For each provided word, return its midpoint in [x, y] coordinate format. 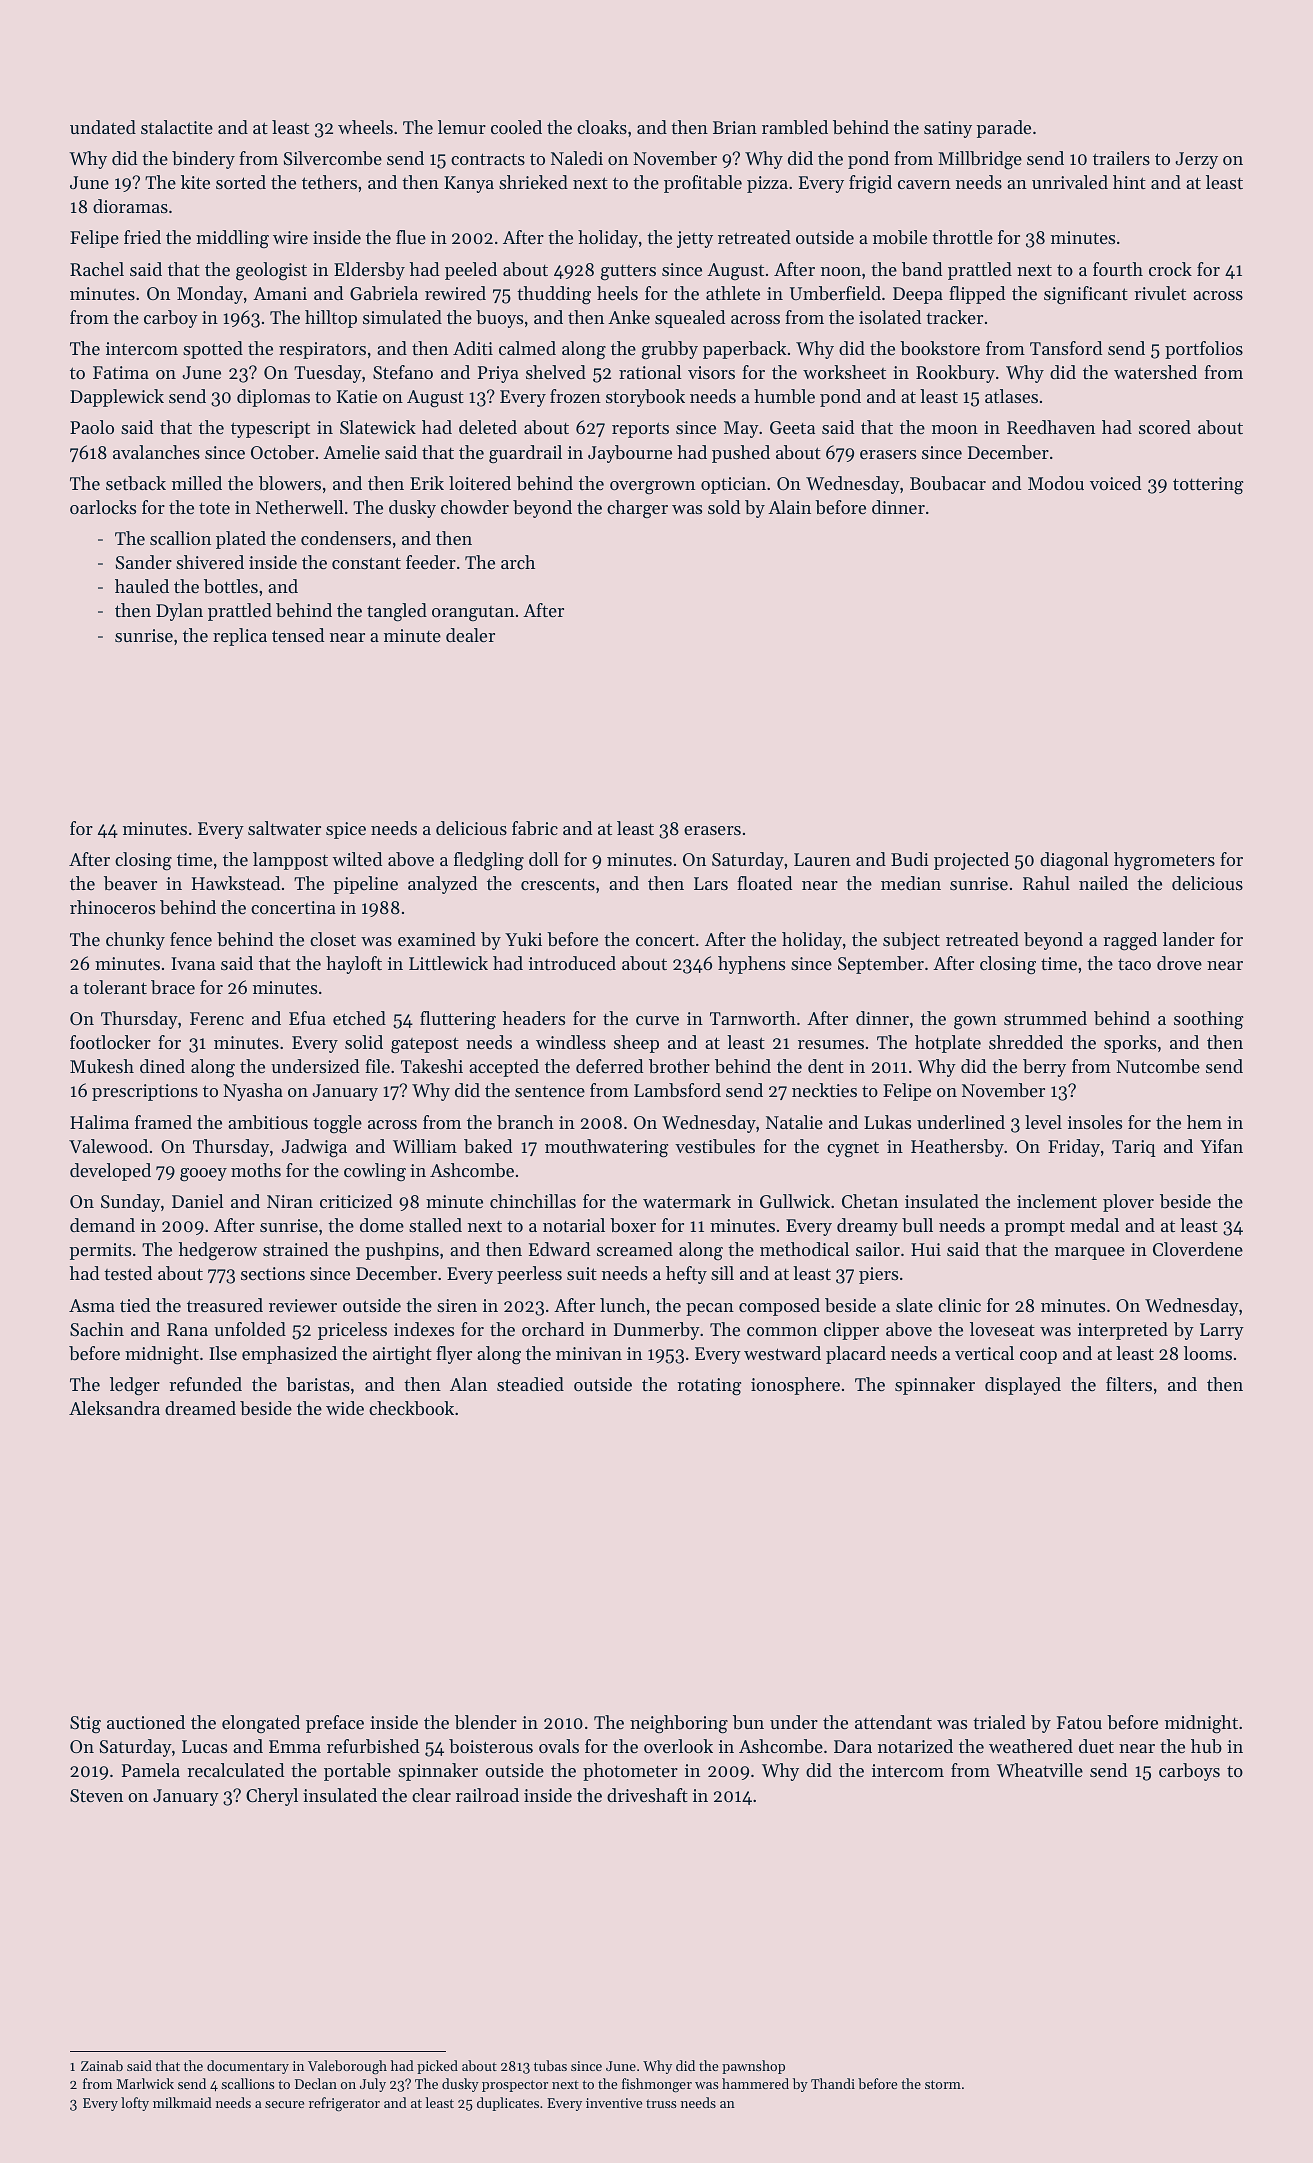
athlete [733, 293]
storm [943, 2084]
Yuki [523, 939]
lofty [135, 2104]
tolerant [115, 987]
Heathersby [957, 1148]
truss [661, 2103]
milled [197, 483]
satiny [948, 129]
